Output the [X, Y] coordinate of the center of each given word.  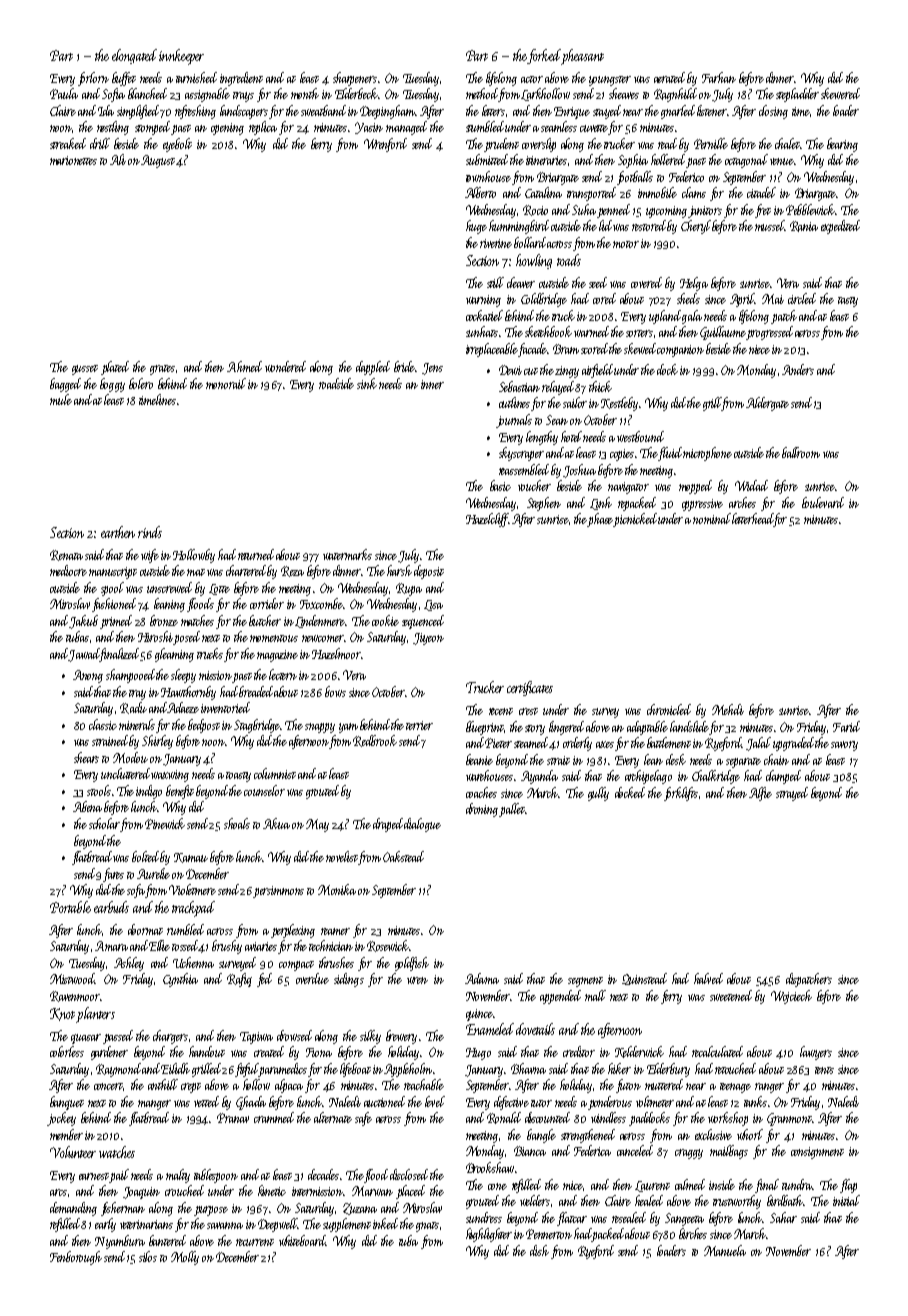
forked [544, 56]
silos [148, 1256]
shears [86, 757]
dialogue [422, 825]
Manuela [725, 1250]
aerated [669, 77]
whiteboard [302, 1240]
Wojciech [791, 997]
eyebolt [177, 145]
